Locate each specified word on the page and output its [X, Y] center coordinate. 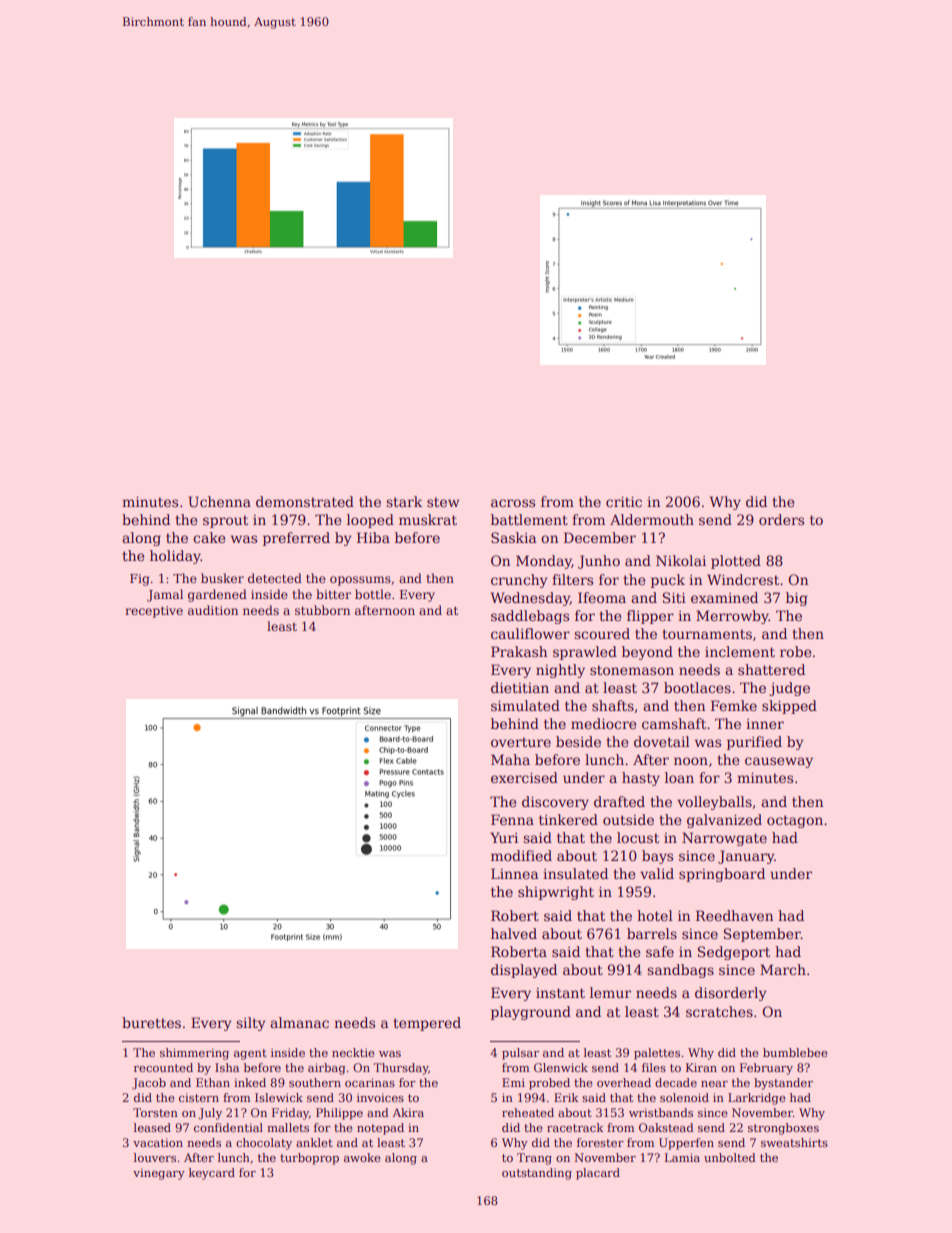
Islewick [279, 1097]
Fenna [512, 819]
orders [781, 519]
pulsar [520, 1054]
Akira [408, 1112]
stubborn [322, 610]
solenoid [684, 1097]
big [797, 599]
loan [679, 777]
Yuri [504, 837]
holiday [175, 557]
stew [443, 502]
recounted [163, 1067]
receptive [154, 612]
